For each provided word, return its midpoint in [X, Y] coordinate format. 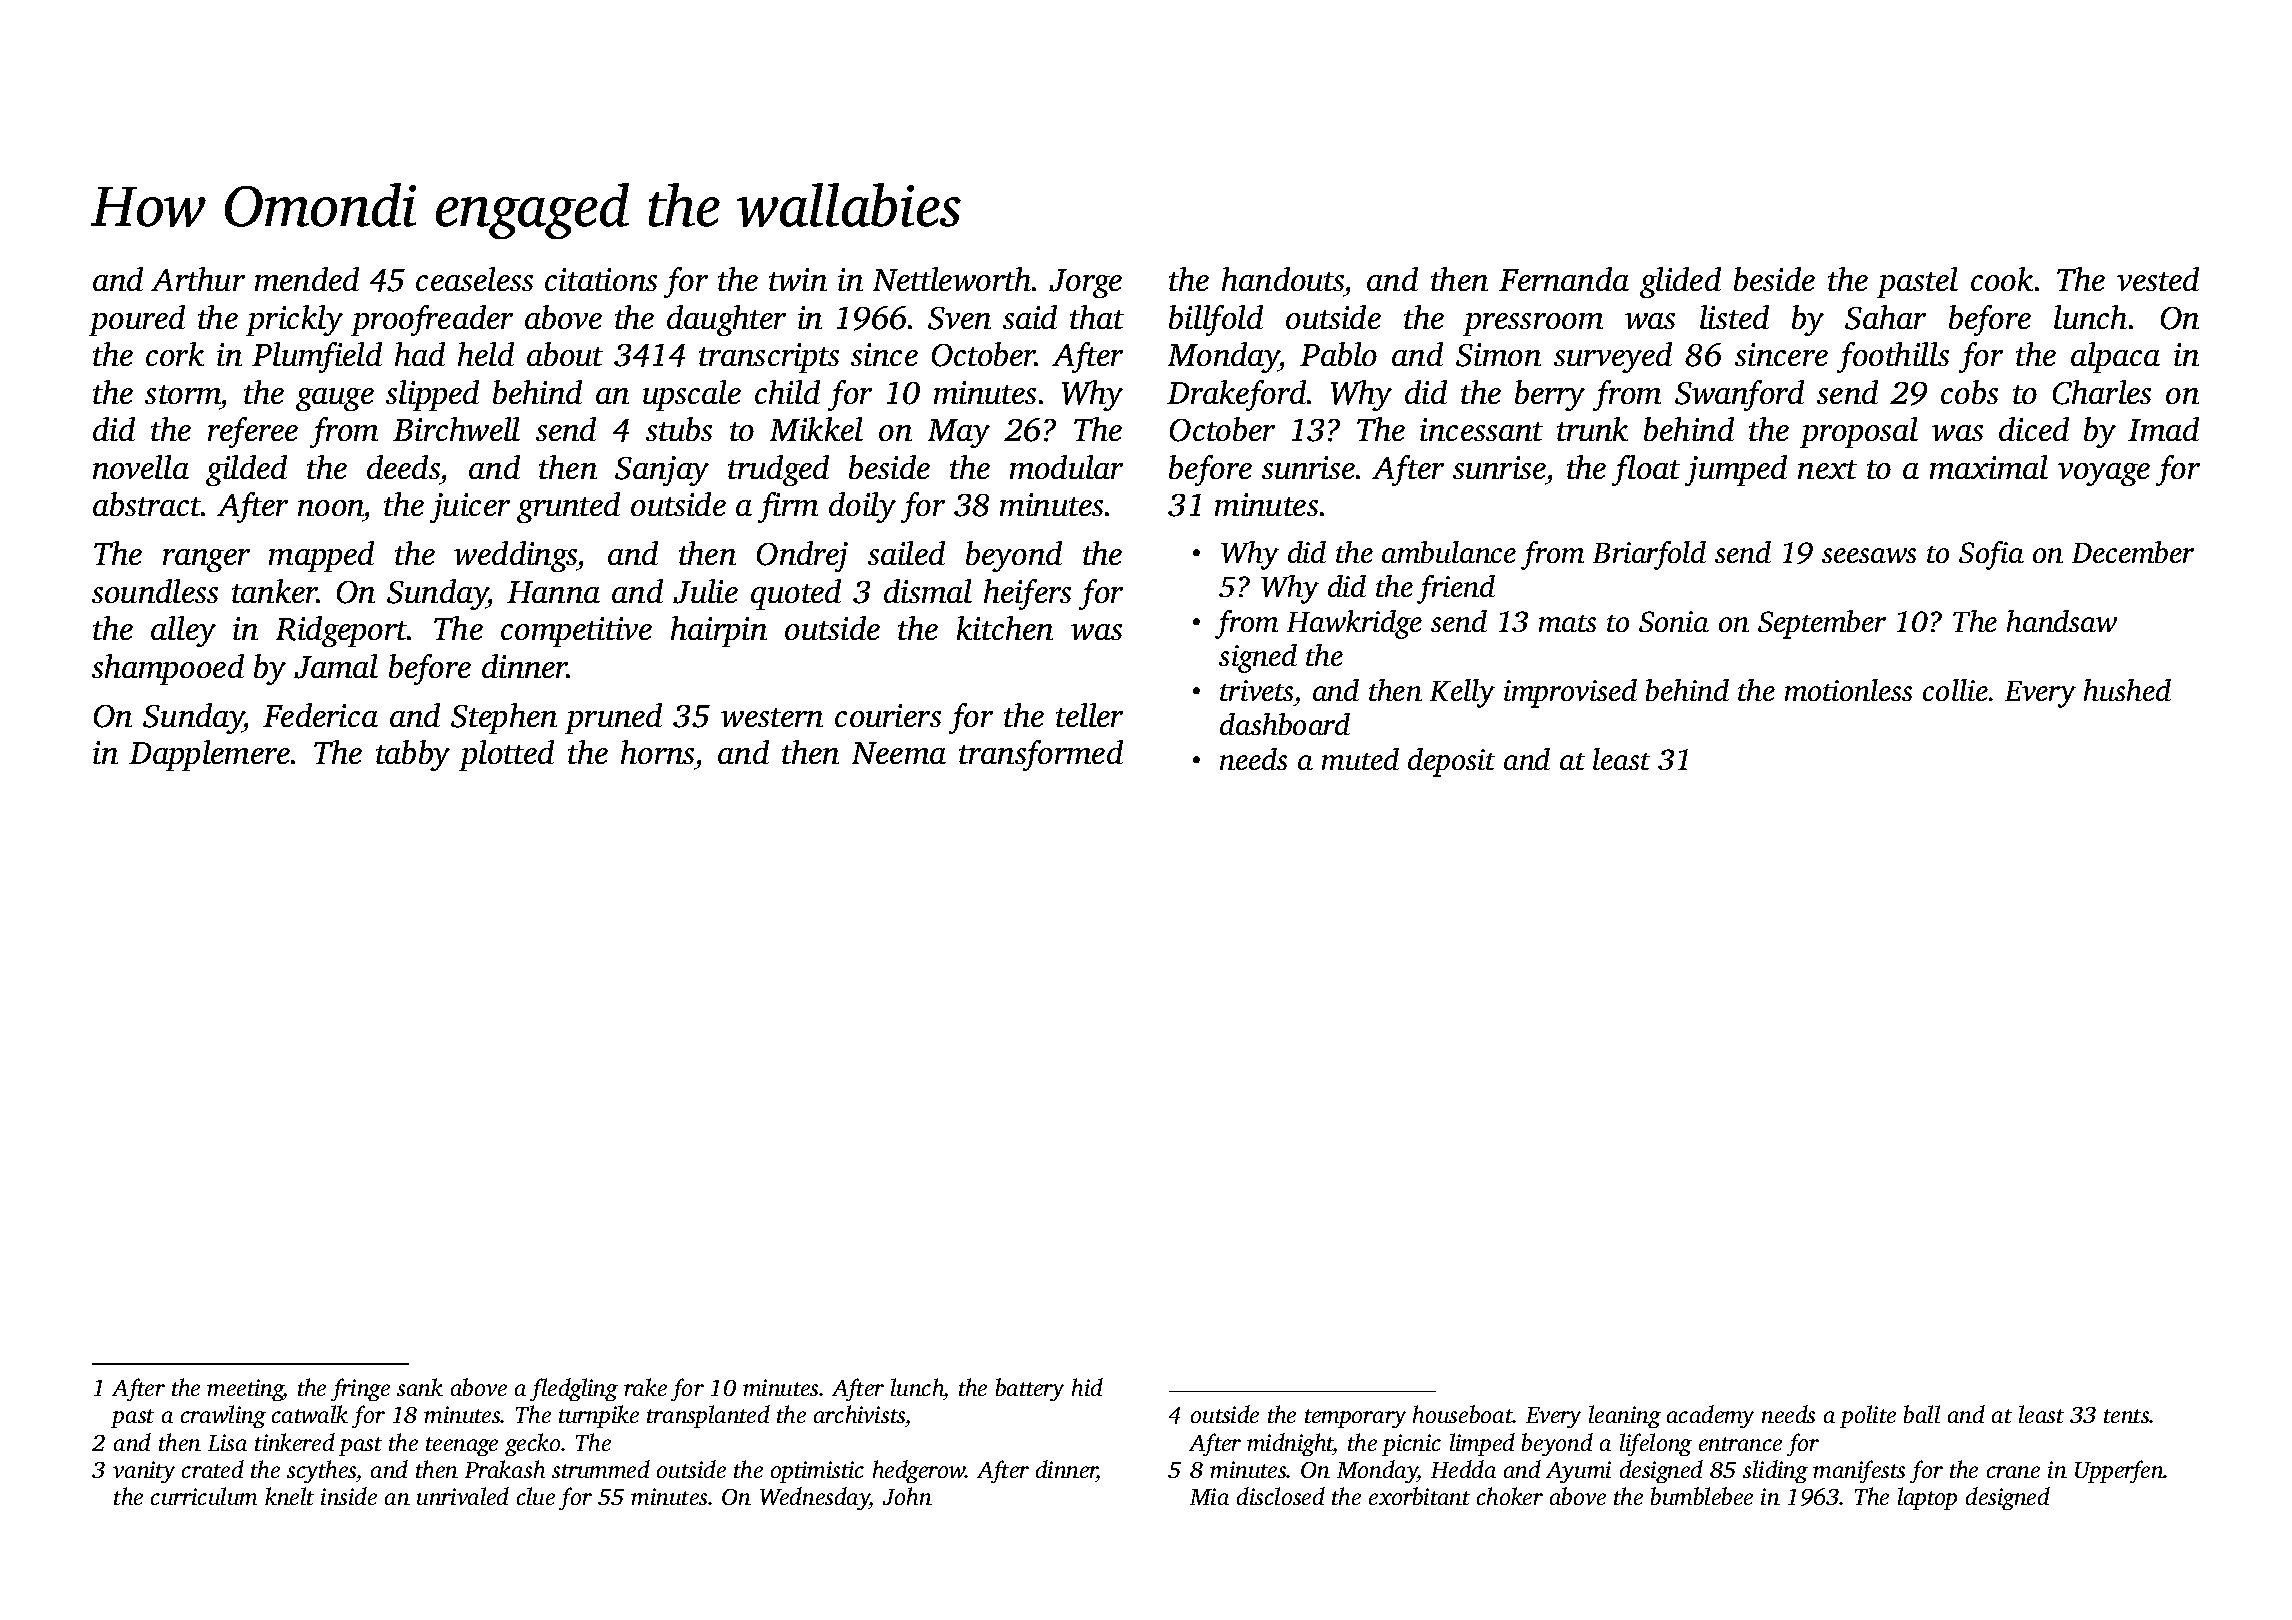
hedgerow [919, 1471]
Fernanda [1564, 279]
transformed [1041, 755]
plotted [506, 755]
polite [1868, 1416]
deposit [1451, 762]
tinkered [295, 1442]
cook [2002, 279]
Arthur [198, 279]
